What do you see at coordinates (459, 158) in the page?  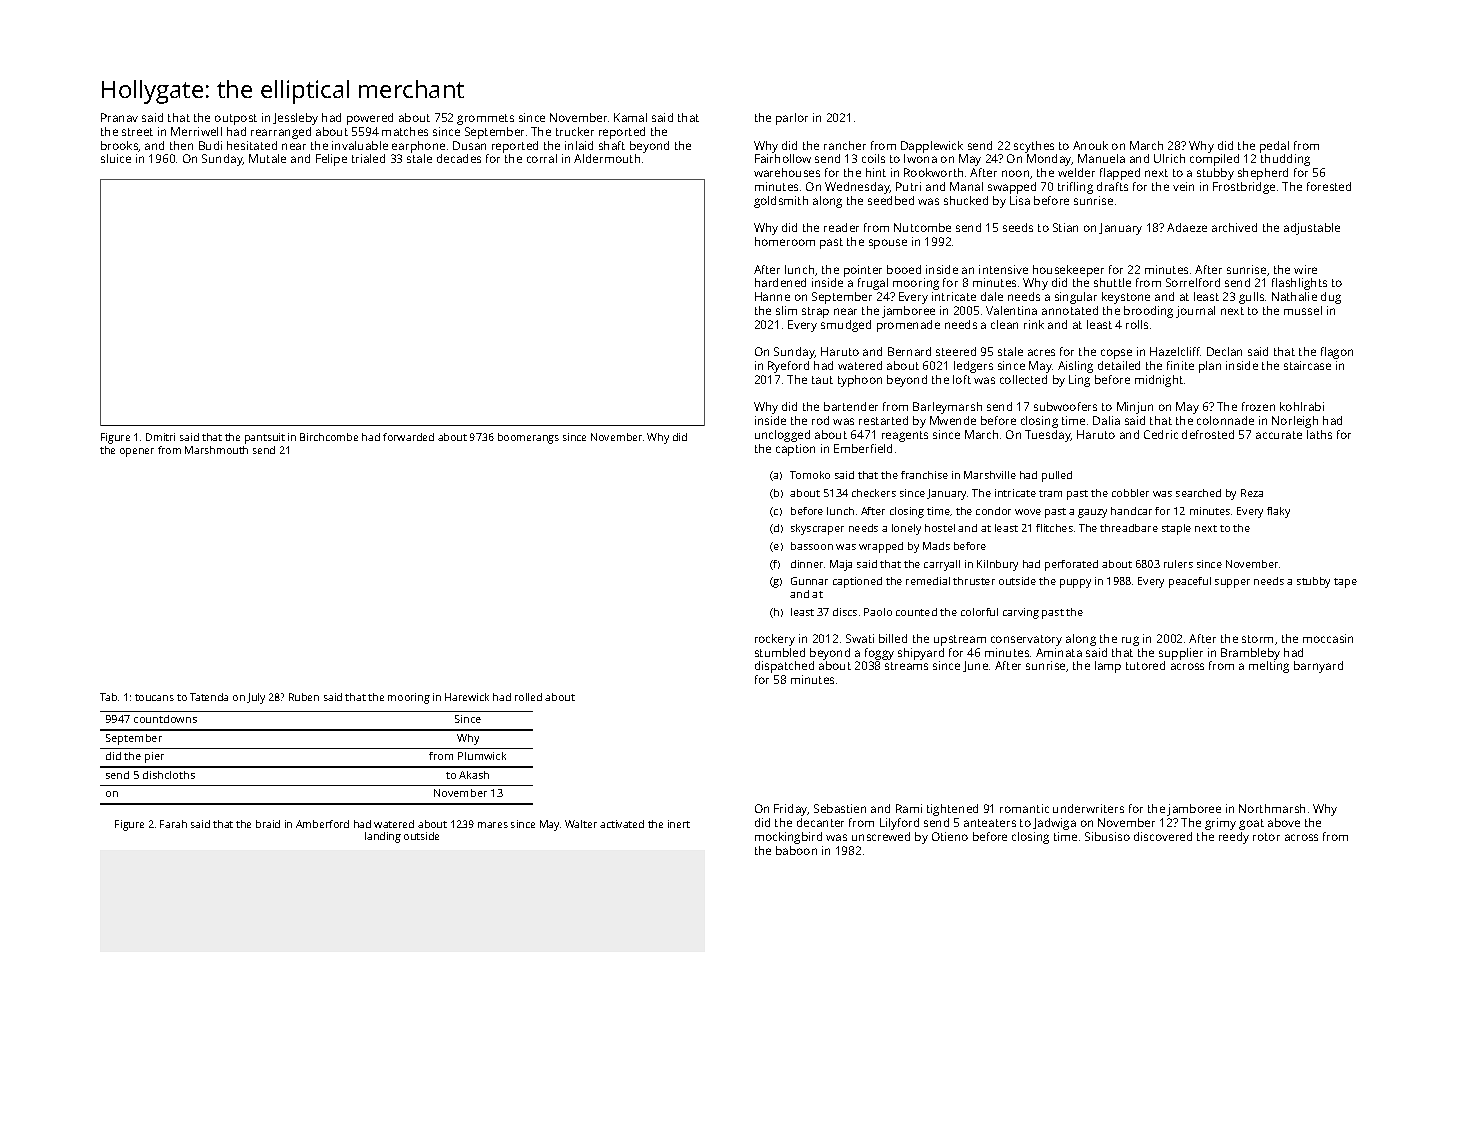 I see `decades` at bounding box center [459, 158].
